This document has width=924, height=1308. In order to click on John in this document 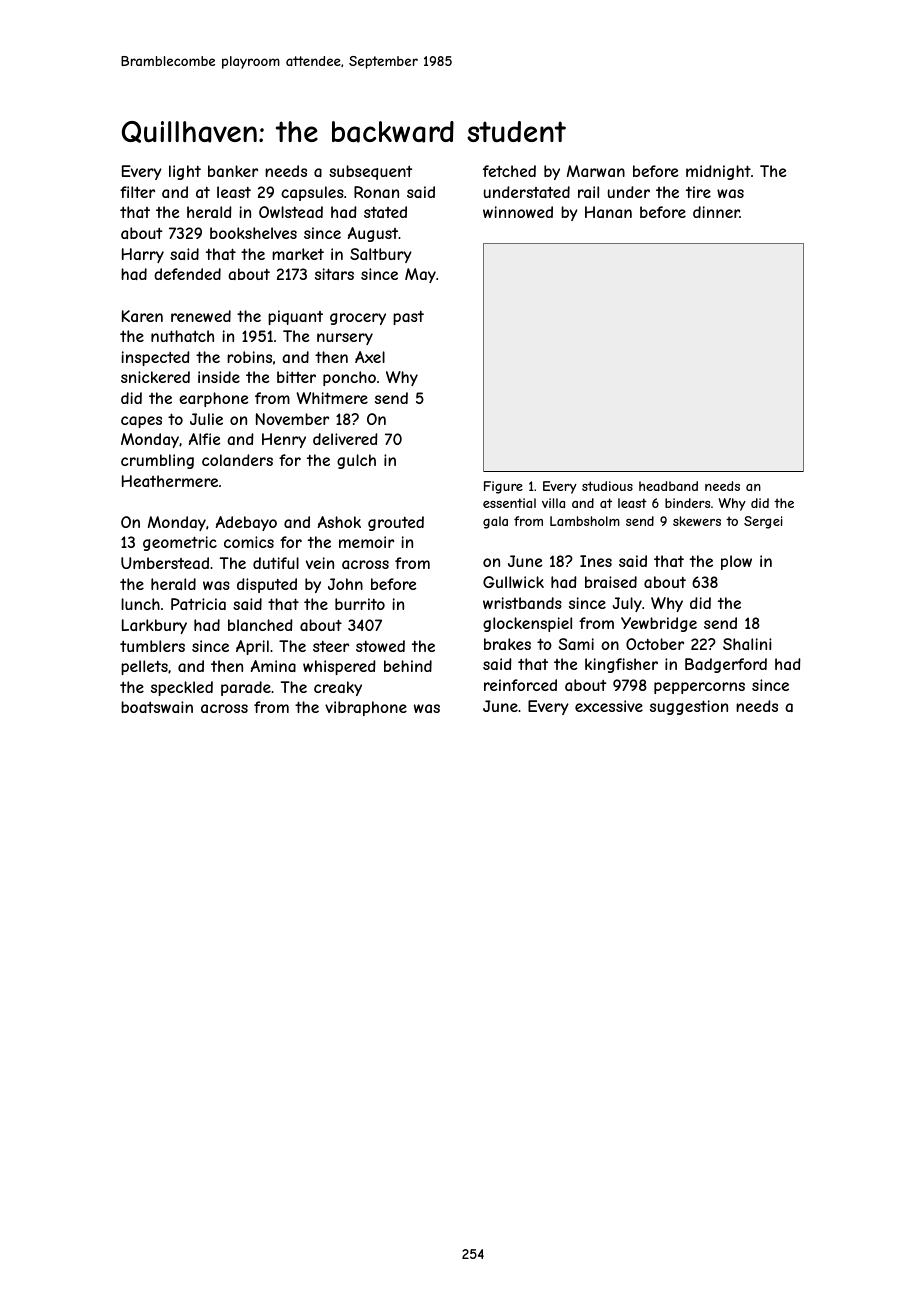, I will do `click(345, 584)`.
